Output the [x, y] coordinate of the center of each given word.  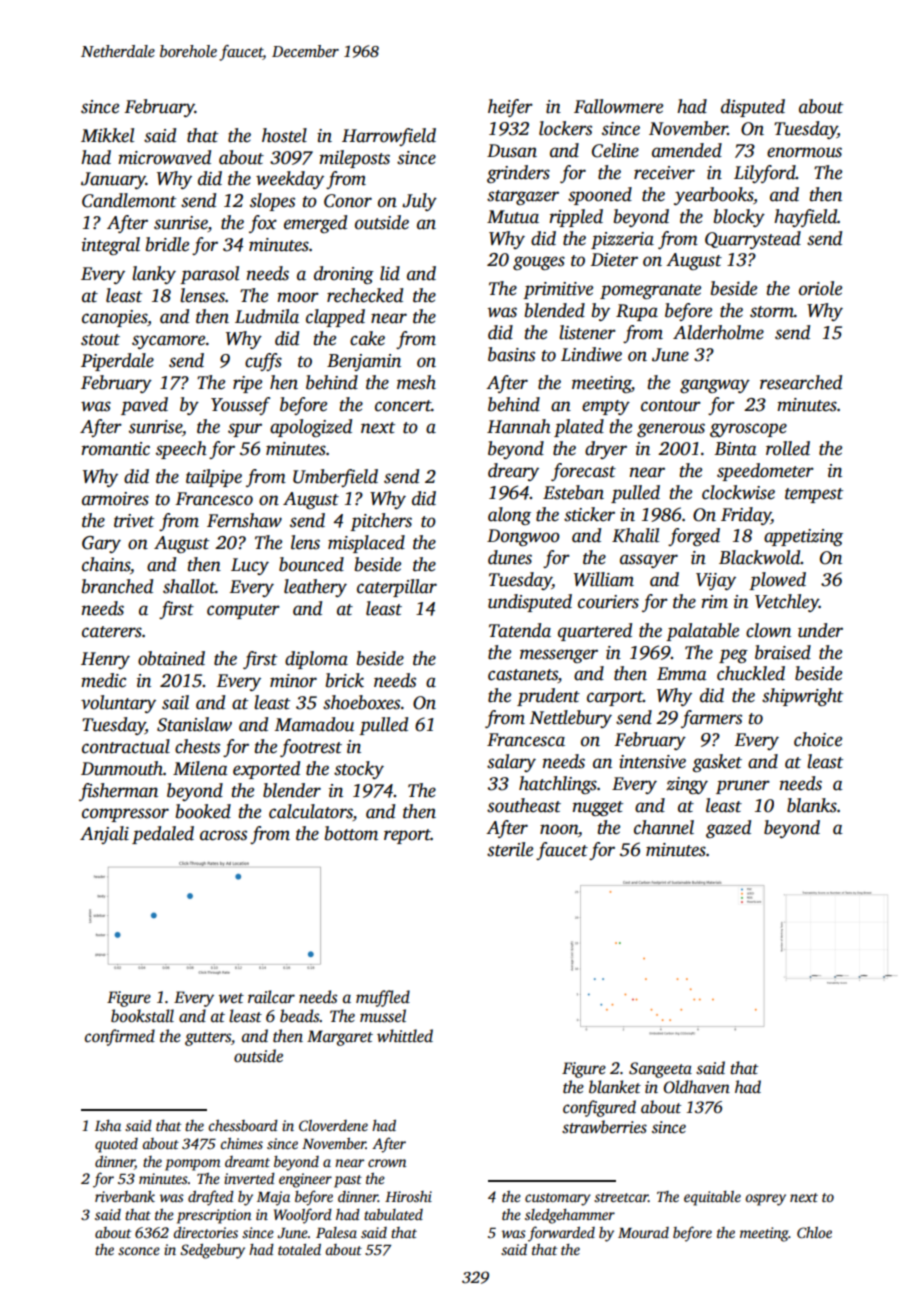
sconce [139, 1251]
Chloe [814, 1232]
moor [298, 297]
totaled [299, 1249]
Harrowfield [389, 137]
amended [687, 150]
